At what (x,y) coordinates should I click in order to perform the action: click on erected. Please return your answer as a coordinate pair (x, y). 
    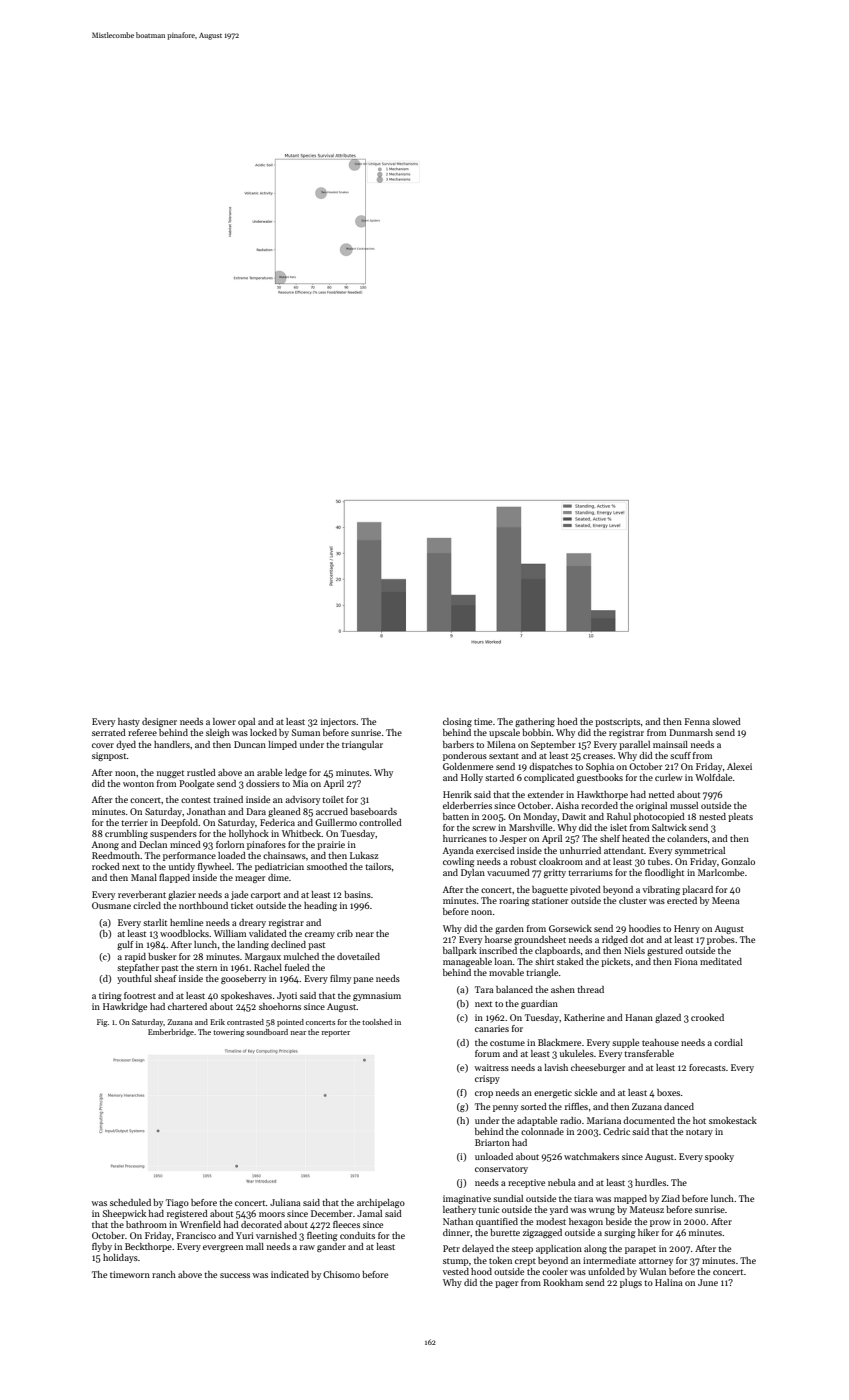
    Looking at the image, I should click on (682, 900).
